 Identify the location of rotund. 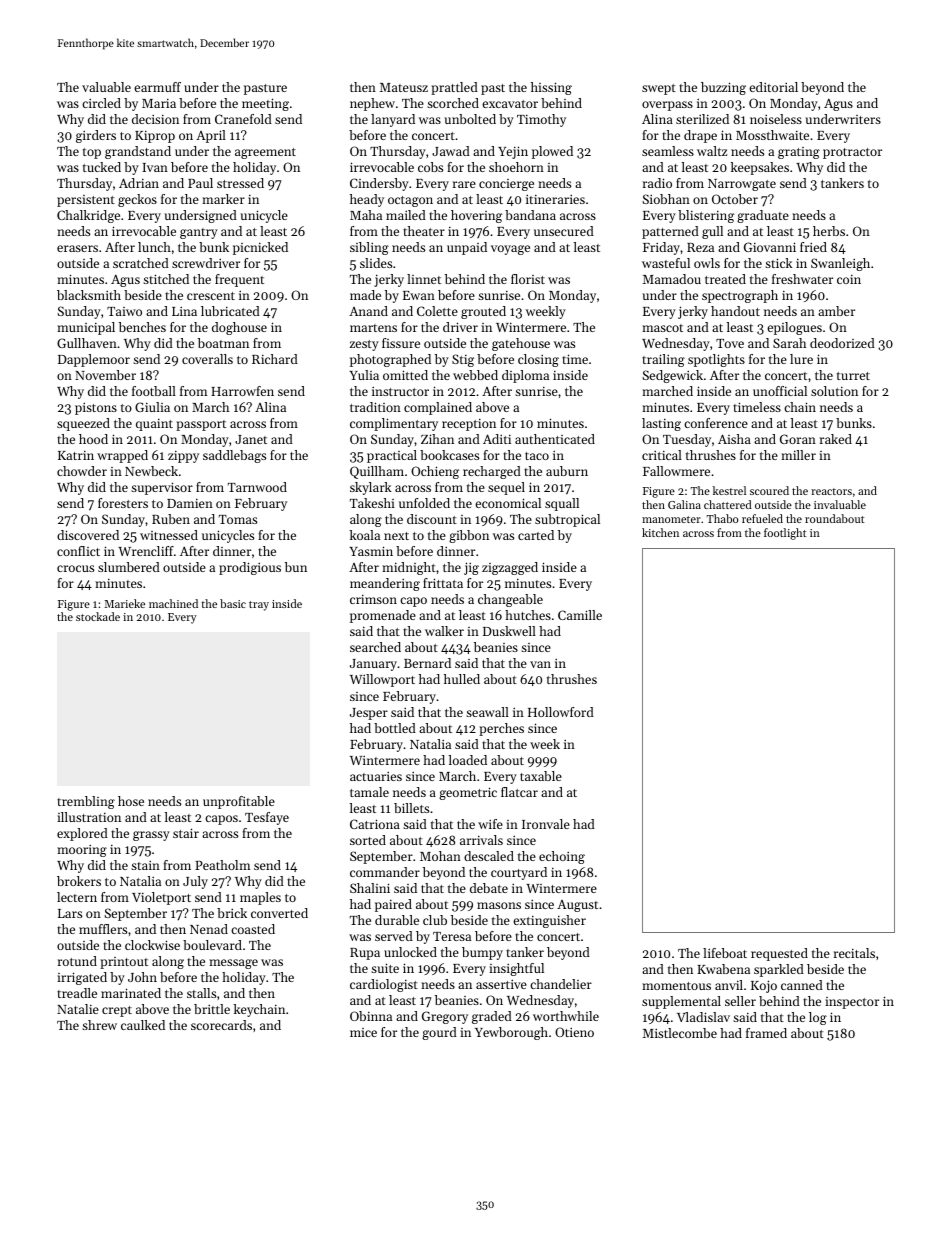
(77, 961).
